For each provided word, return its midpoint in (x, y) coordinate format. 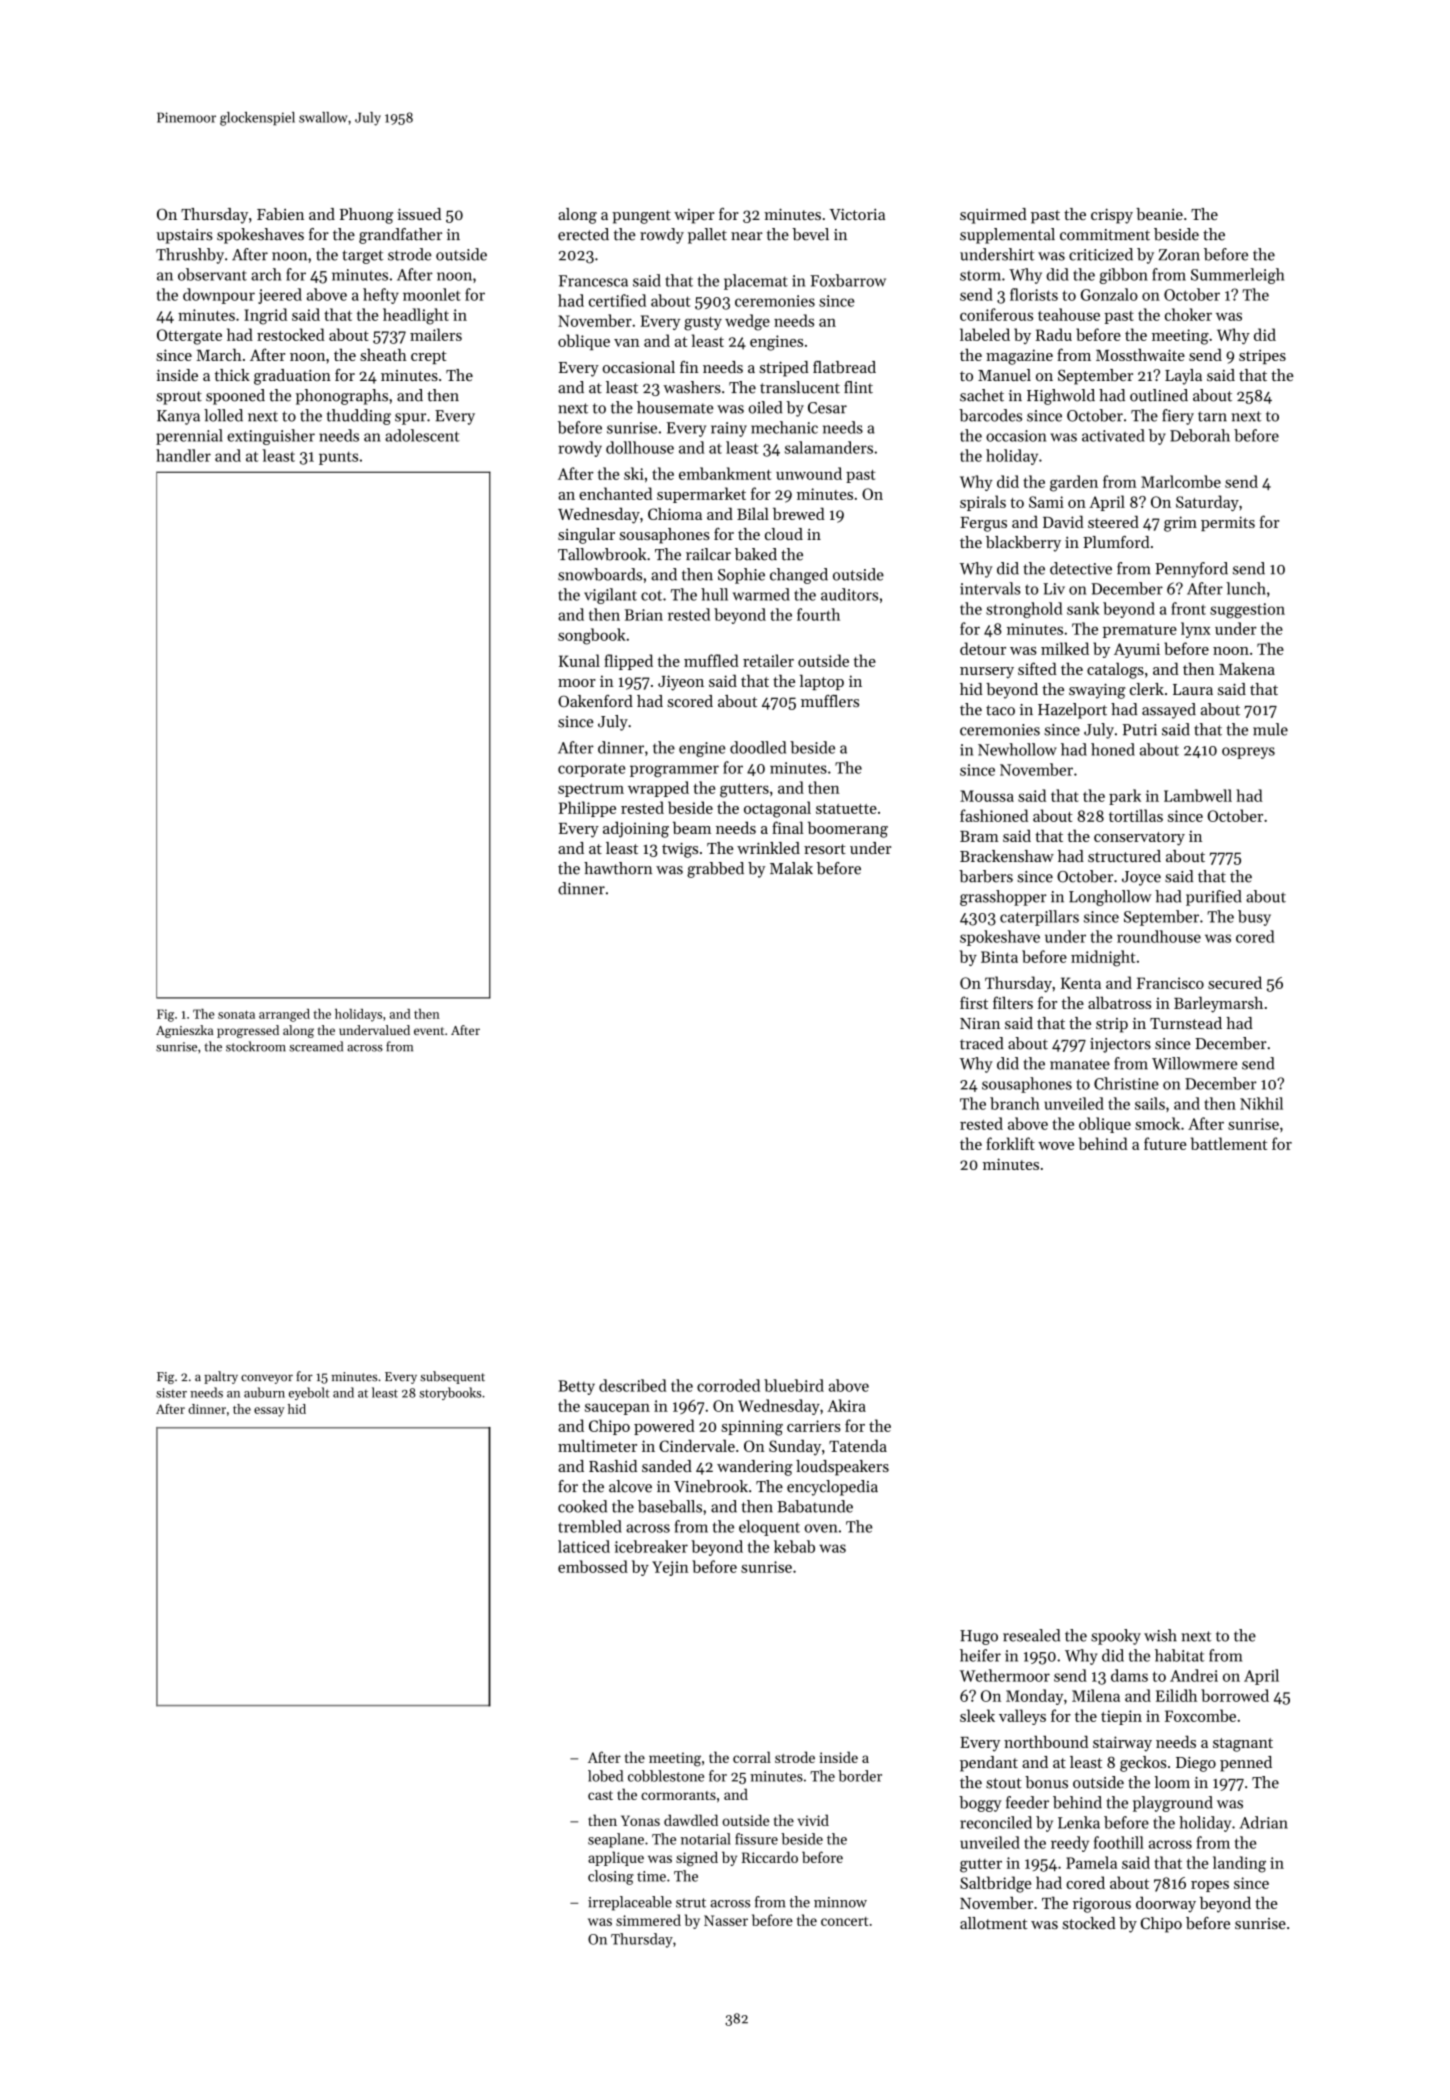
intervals (990, 588)
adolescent (422, 435)
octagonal (777, 809)
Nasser (726, 1920)
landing (1239, 1864)
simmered (648, 1920)
